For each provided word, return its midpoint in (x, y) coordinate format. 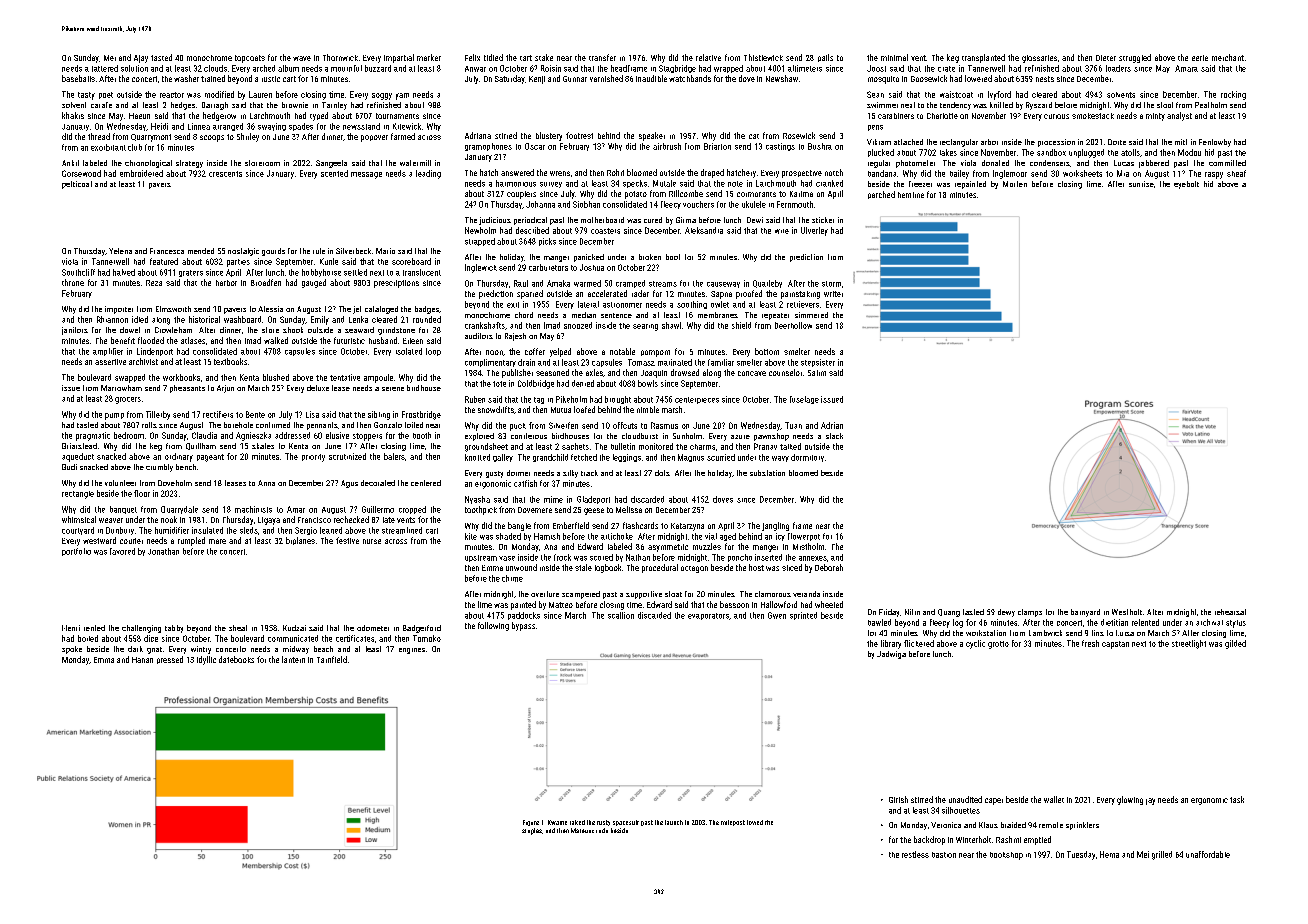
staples (532, 831)
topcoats (250, 59)
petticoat (77, 185)
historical (204, 319)
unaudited (965, 799)
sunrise (1141, 184)
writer (833, 294)
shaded (508, 536)
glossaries (1039, 59)
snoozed (578, 325)
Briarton (717, 146)
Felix (472, 57)
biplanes (300, 541)
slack (834, 436)
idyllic (206, 660)
